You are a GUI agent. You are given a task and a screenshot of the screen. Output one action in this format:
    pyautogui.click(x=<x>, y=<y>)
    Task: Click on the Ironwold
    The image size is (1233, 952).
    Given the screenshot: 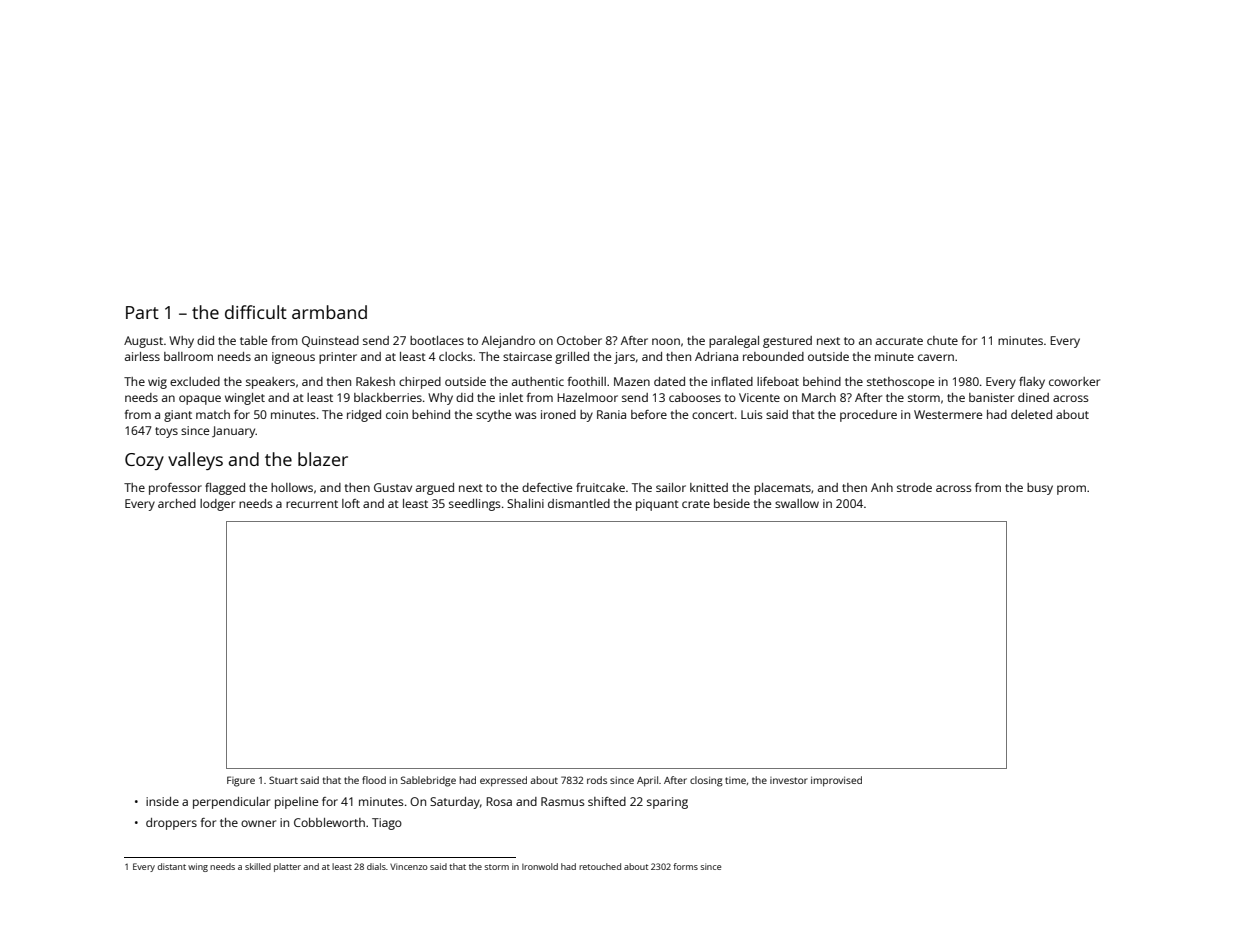 What is the action you would take?
    pyautogui.click(x=540, y=866)
